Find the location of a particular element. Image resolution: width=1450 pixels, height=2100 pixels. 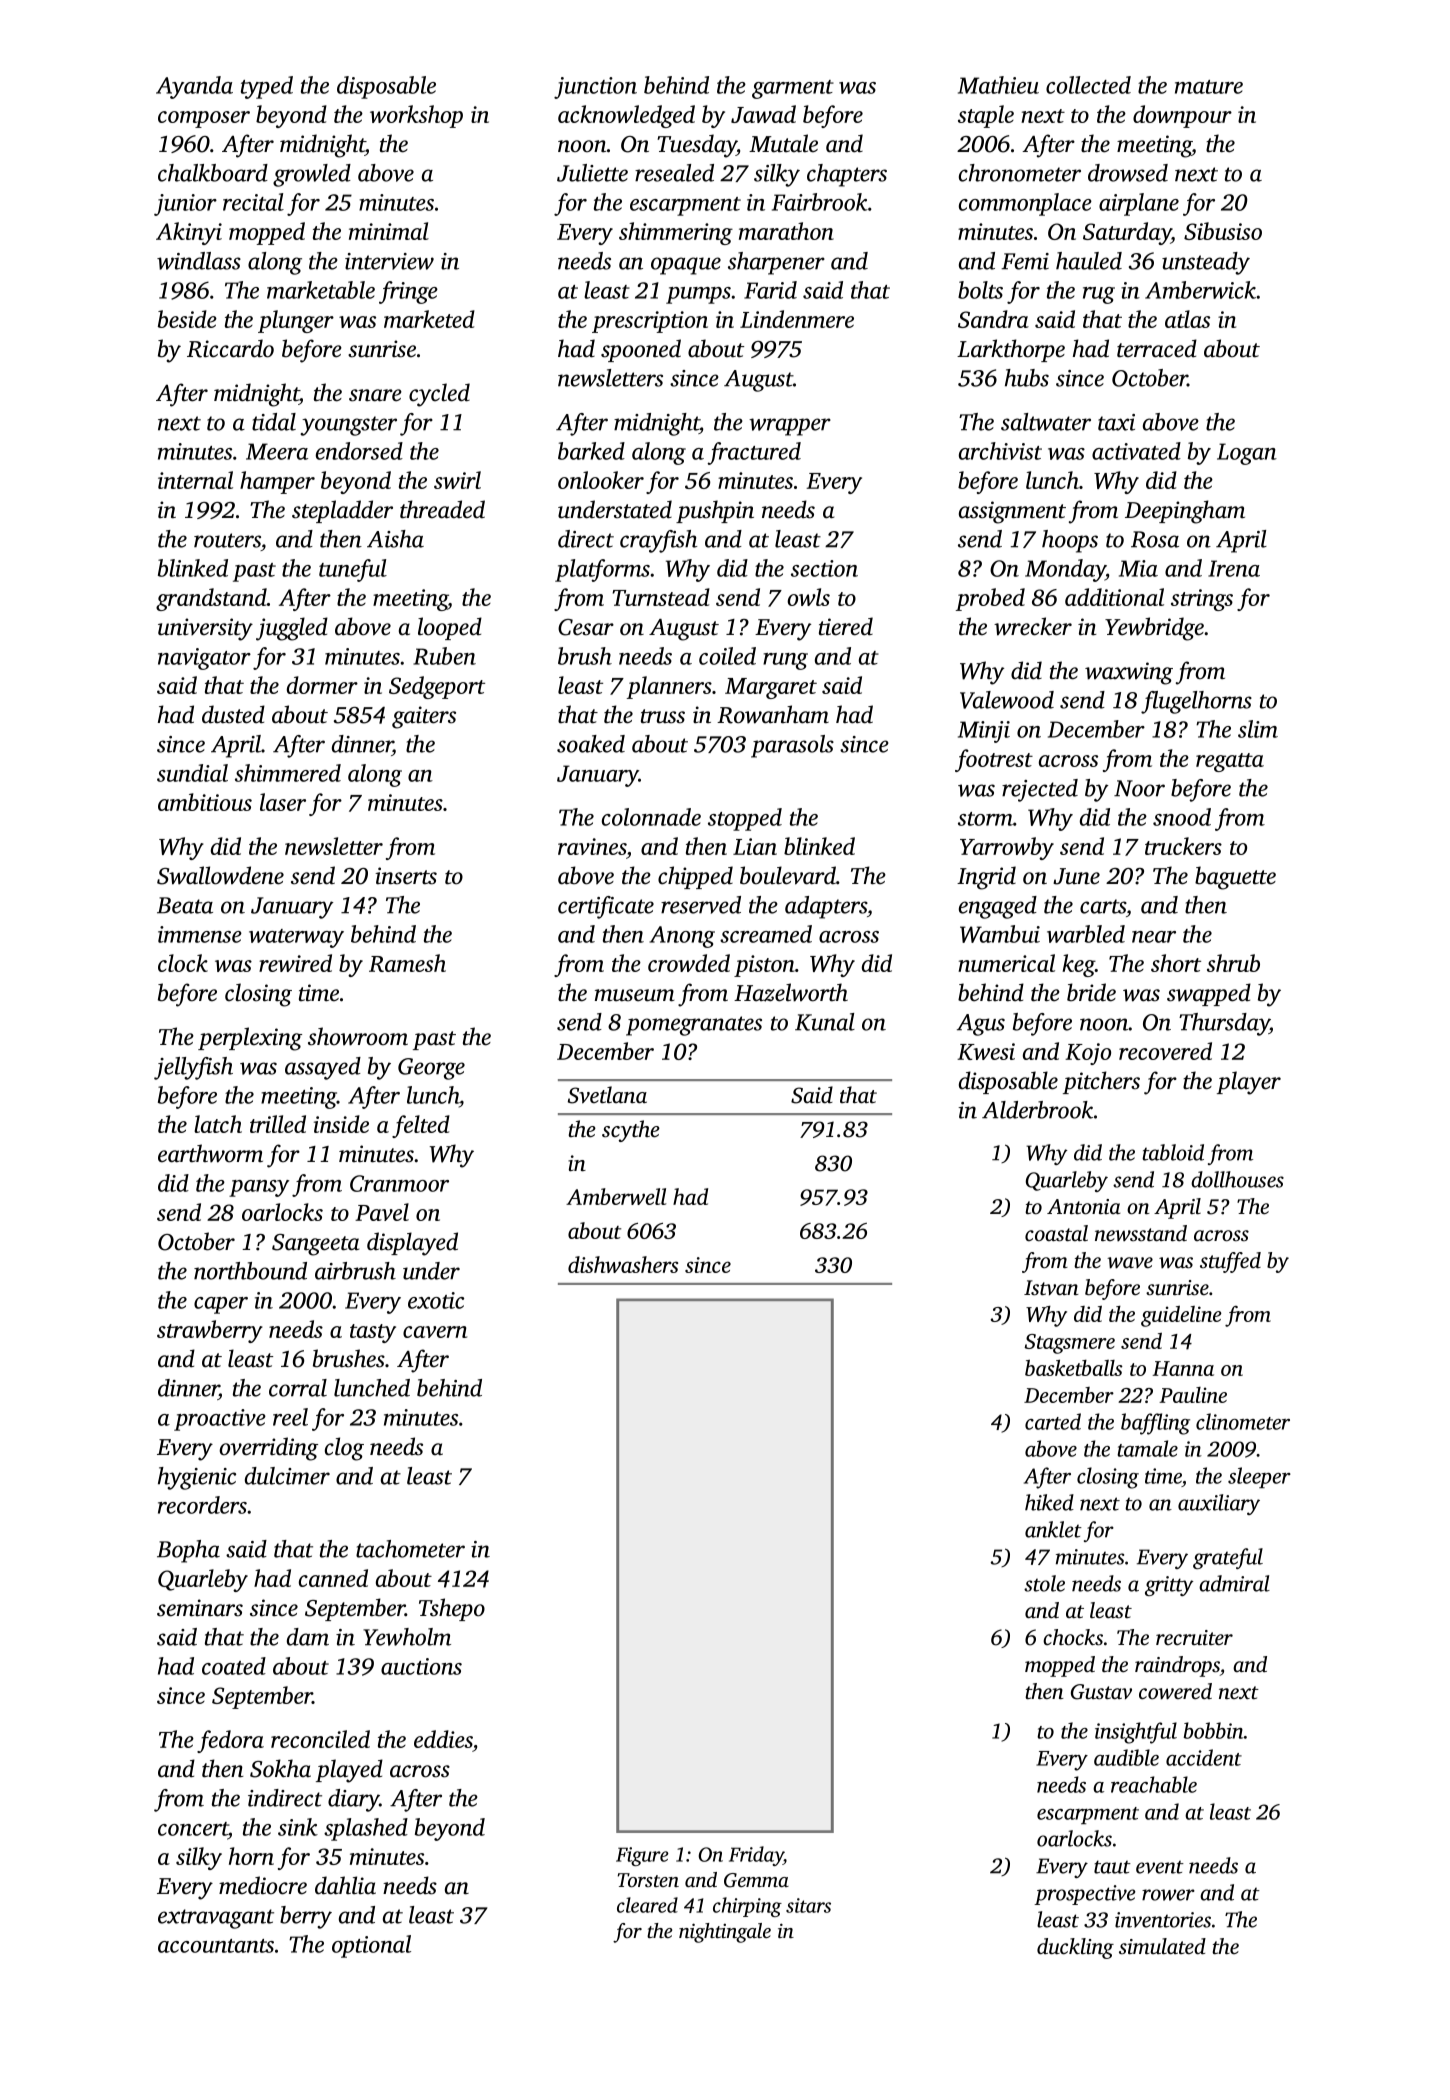

hamper is located at coordinates (277, 482).
